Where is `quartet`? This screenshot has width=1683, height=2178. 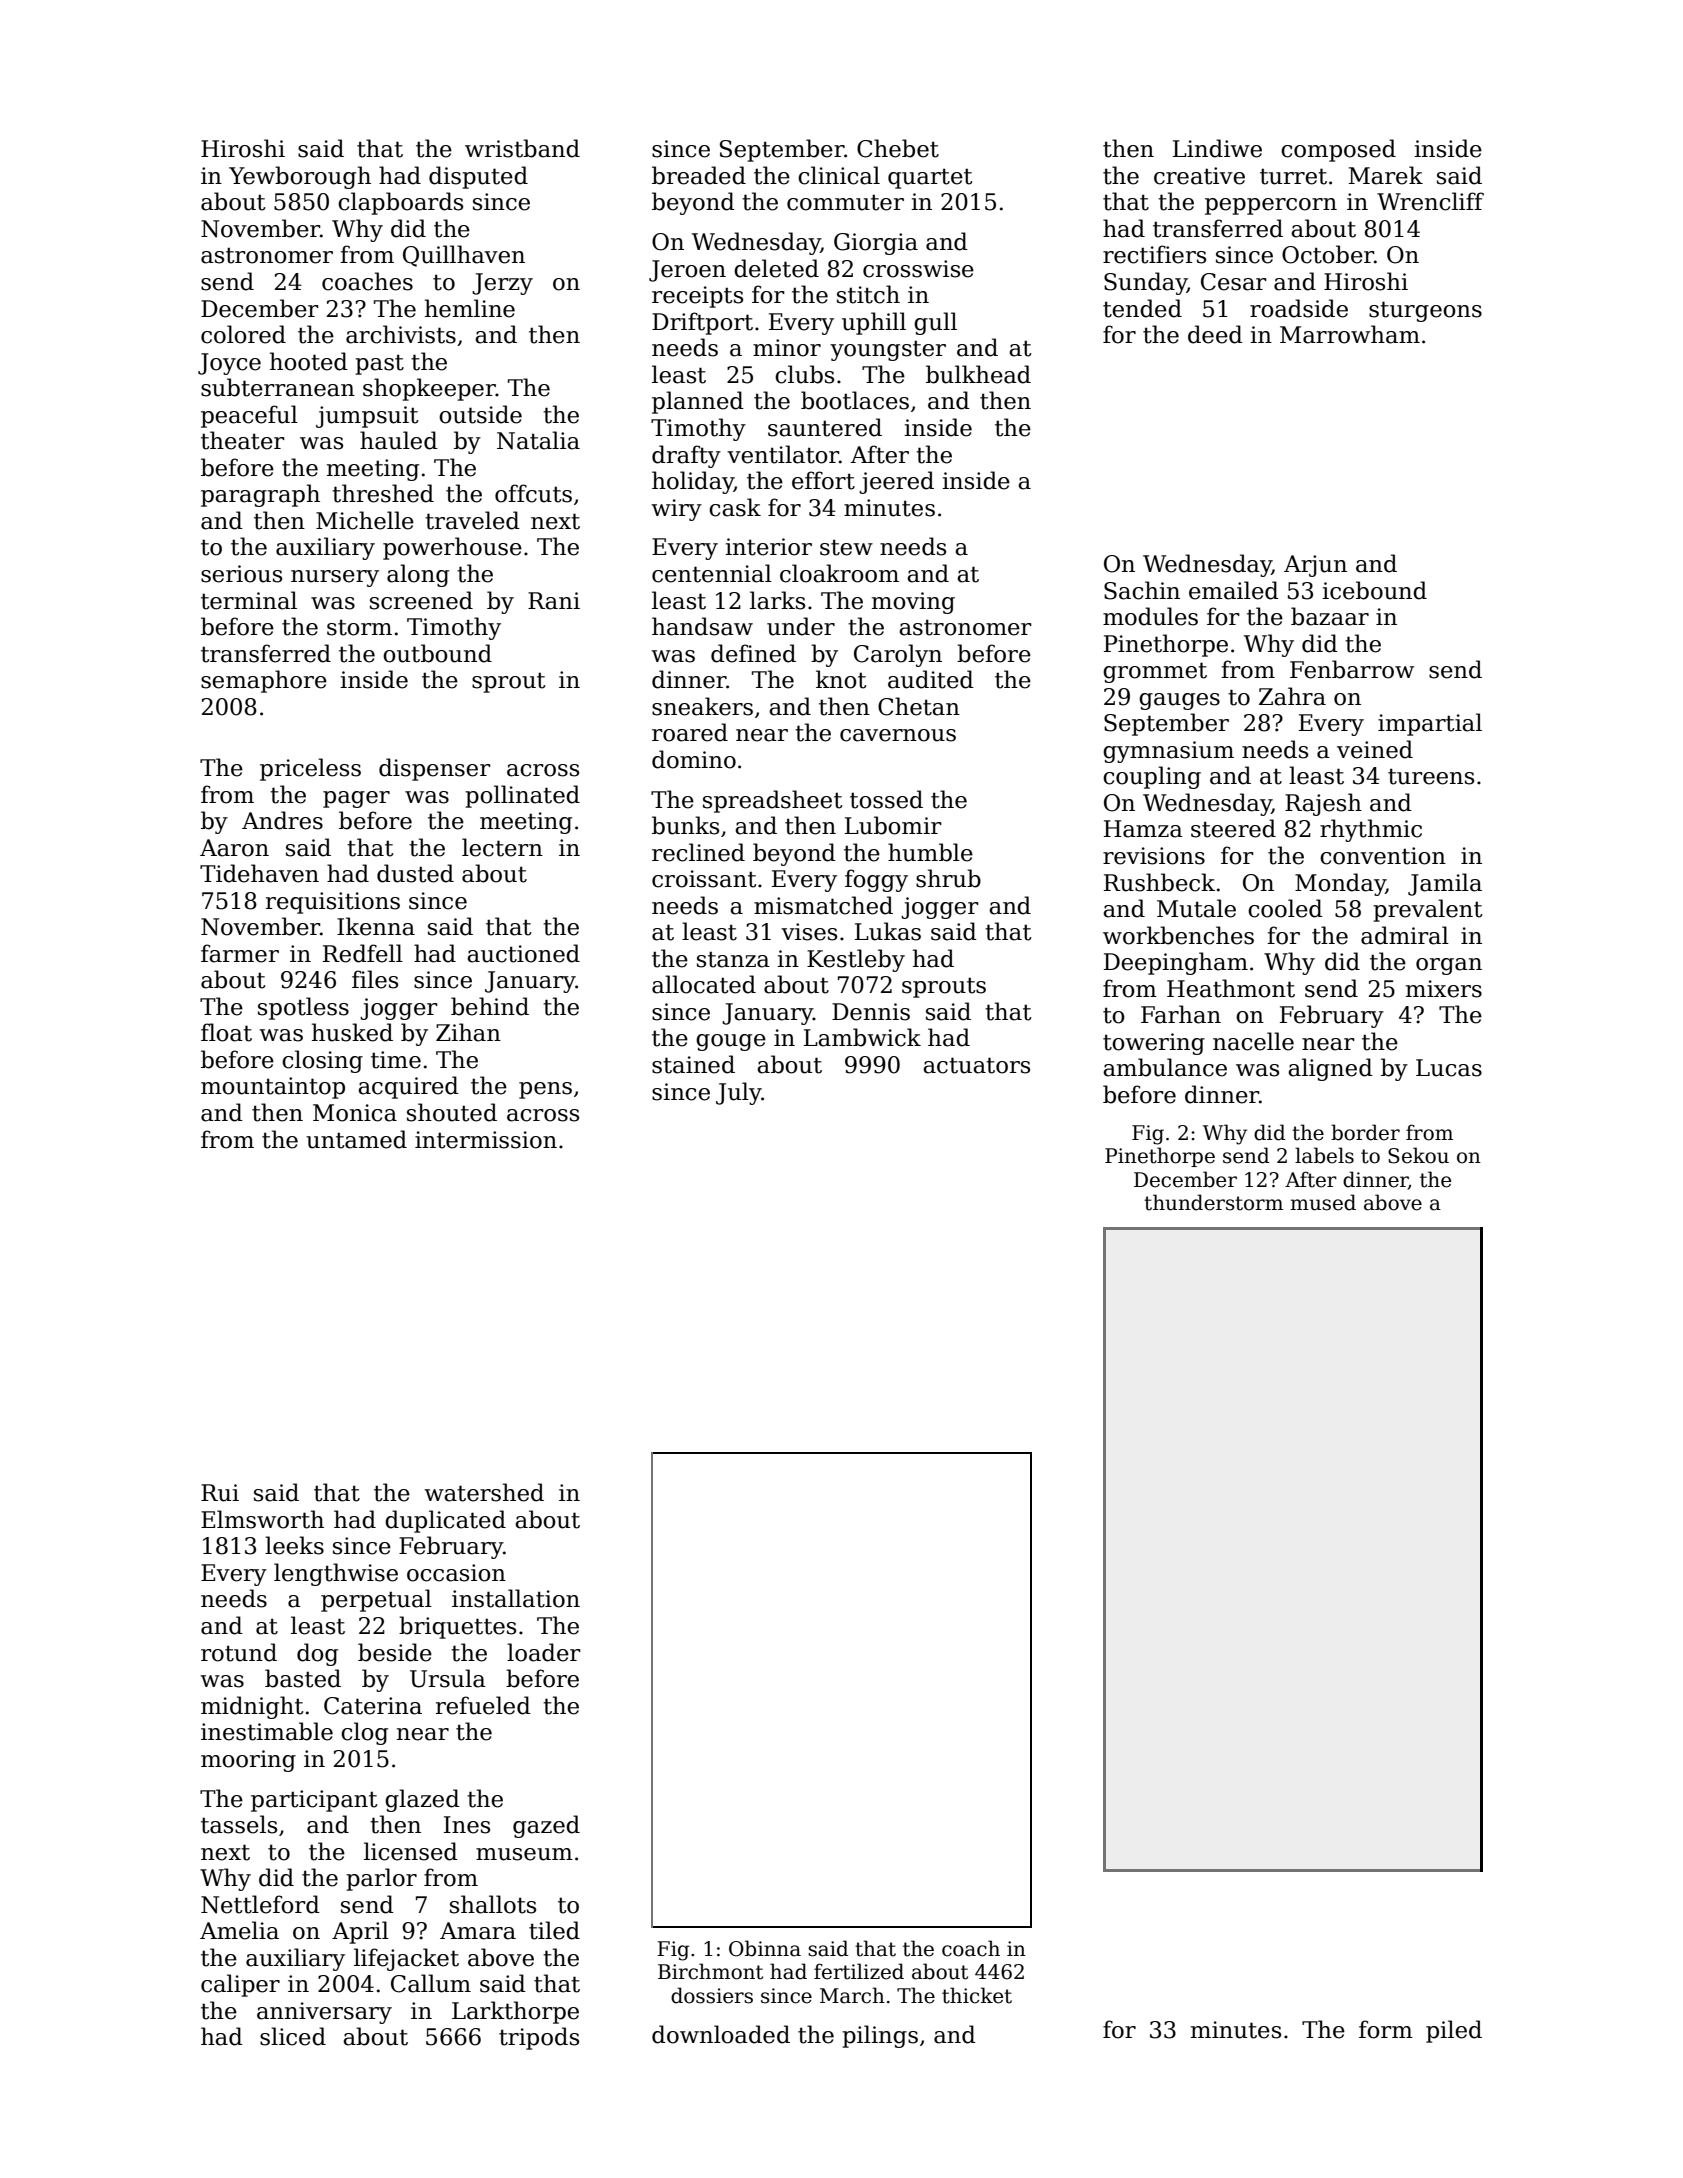
quartet is located at coordinates (930, 178).
